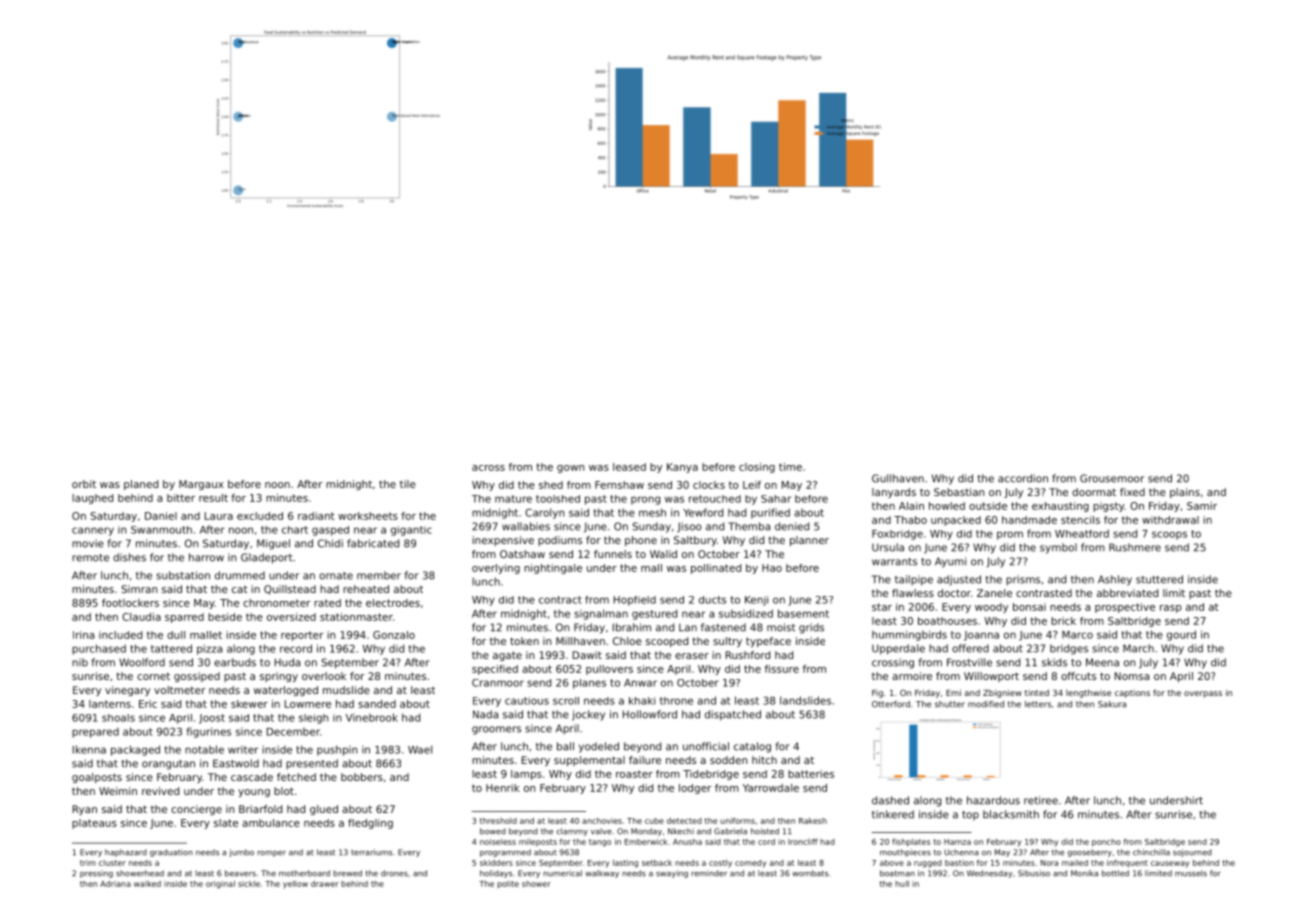 The height and width of the document is (924, 1308). I want to click on orbit, so click(84, 484).
